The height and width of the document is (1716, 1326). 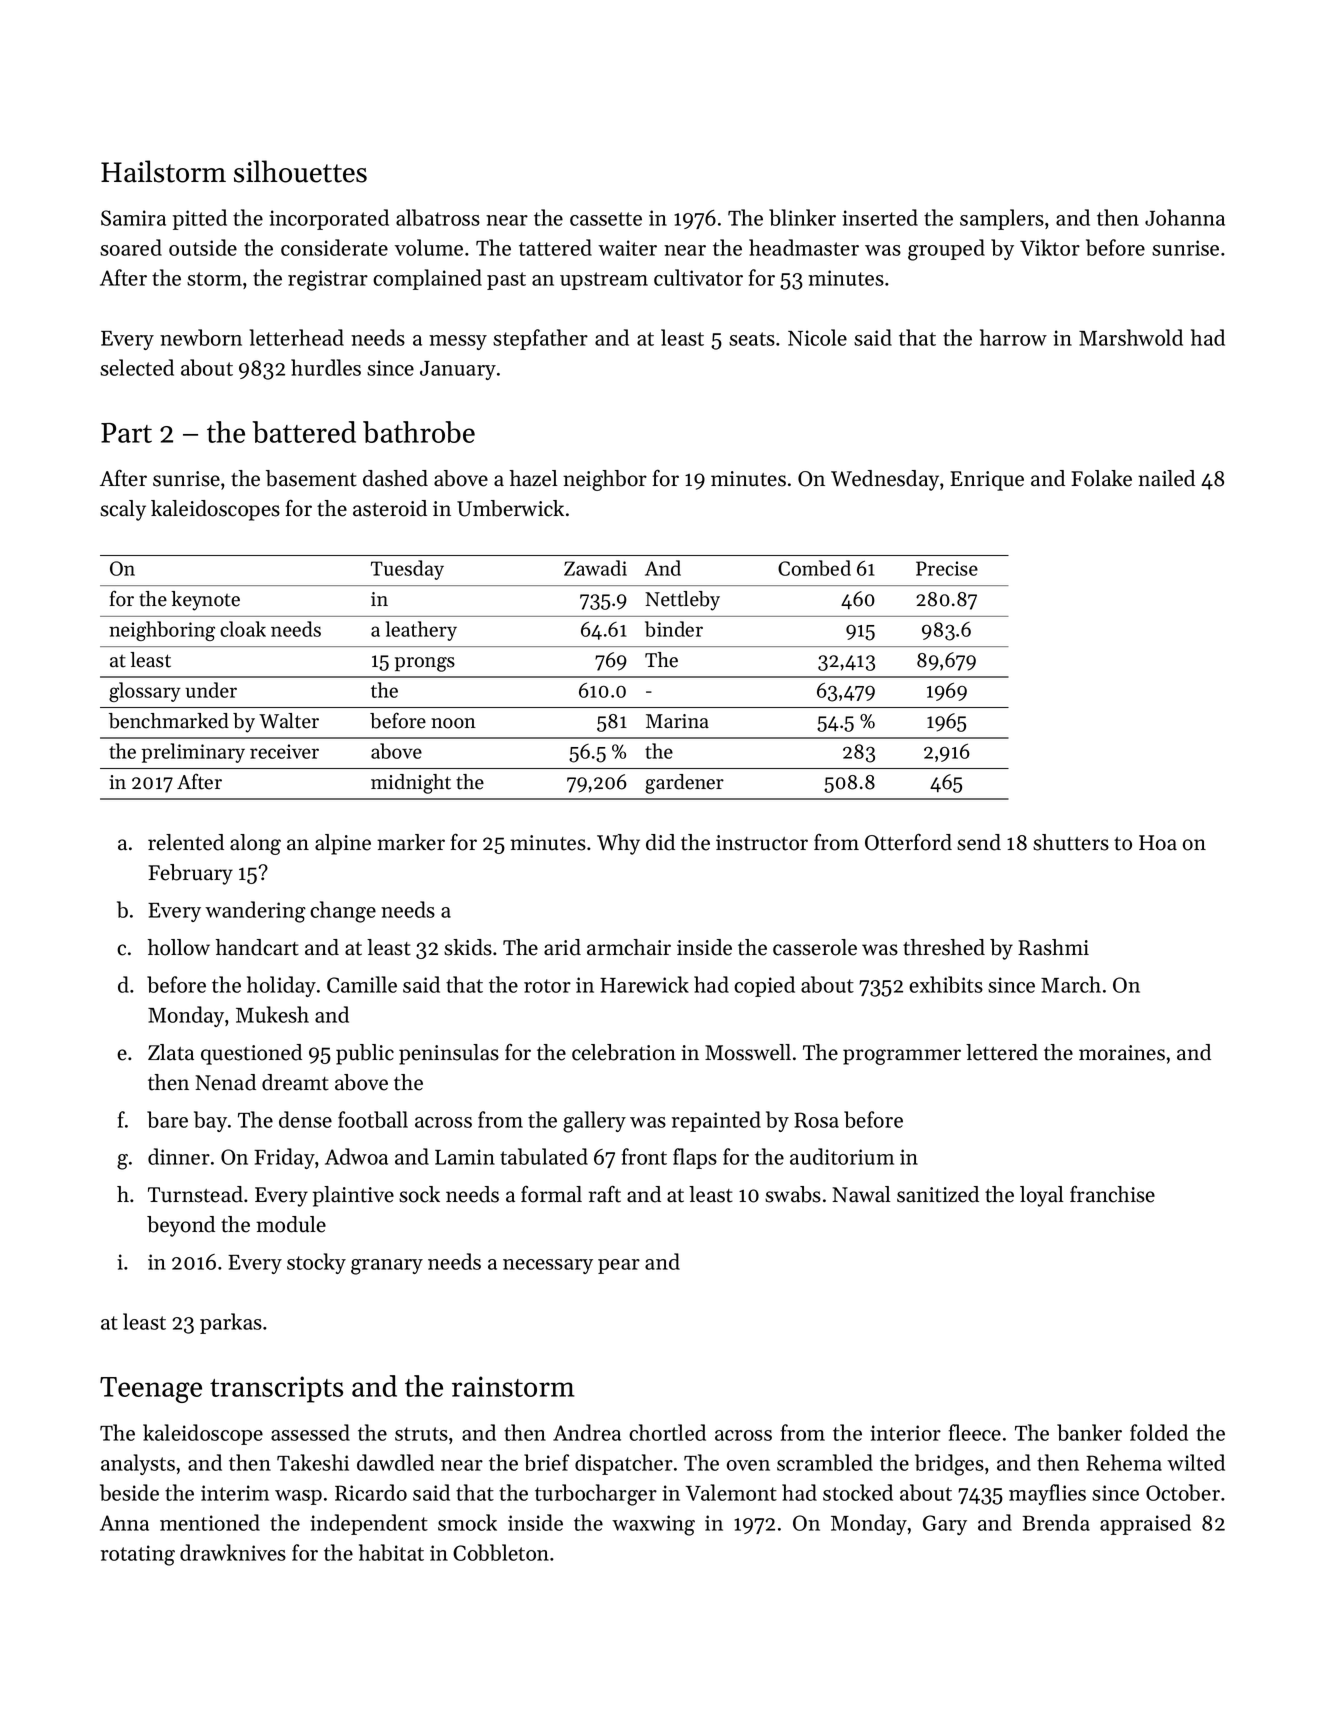 What do you see at coordinates (677, 721) in the document?
I see `Marina` at bounding box center [677, 721].
